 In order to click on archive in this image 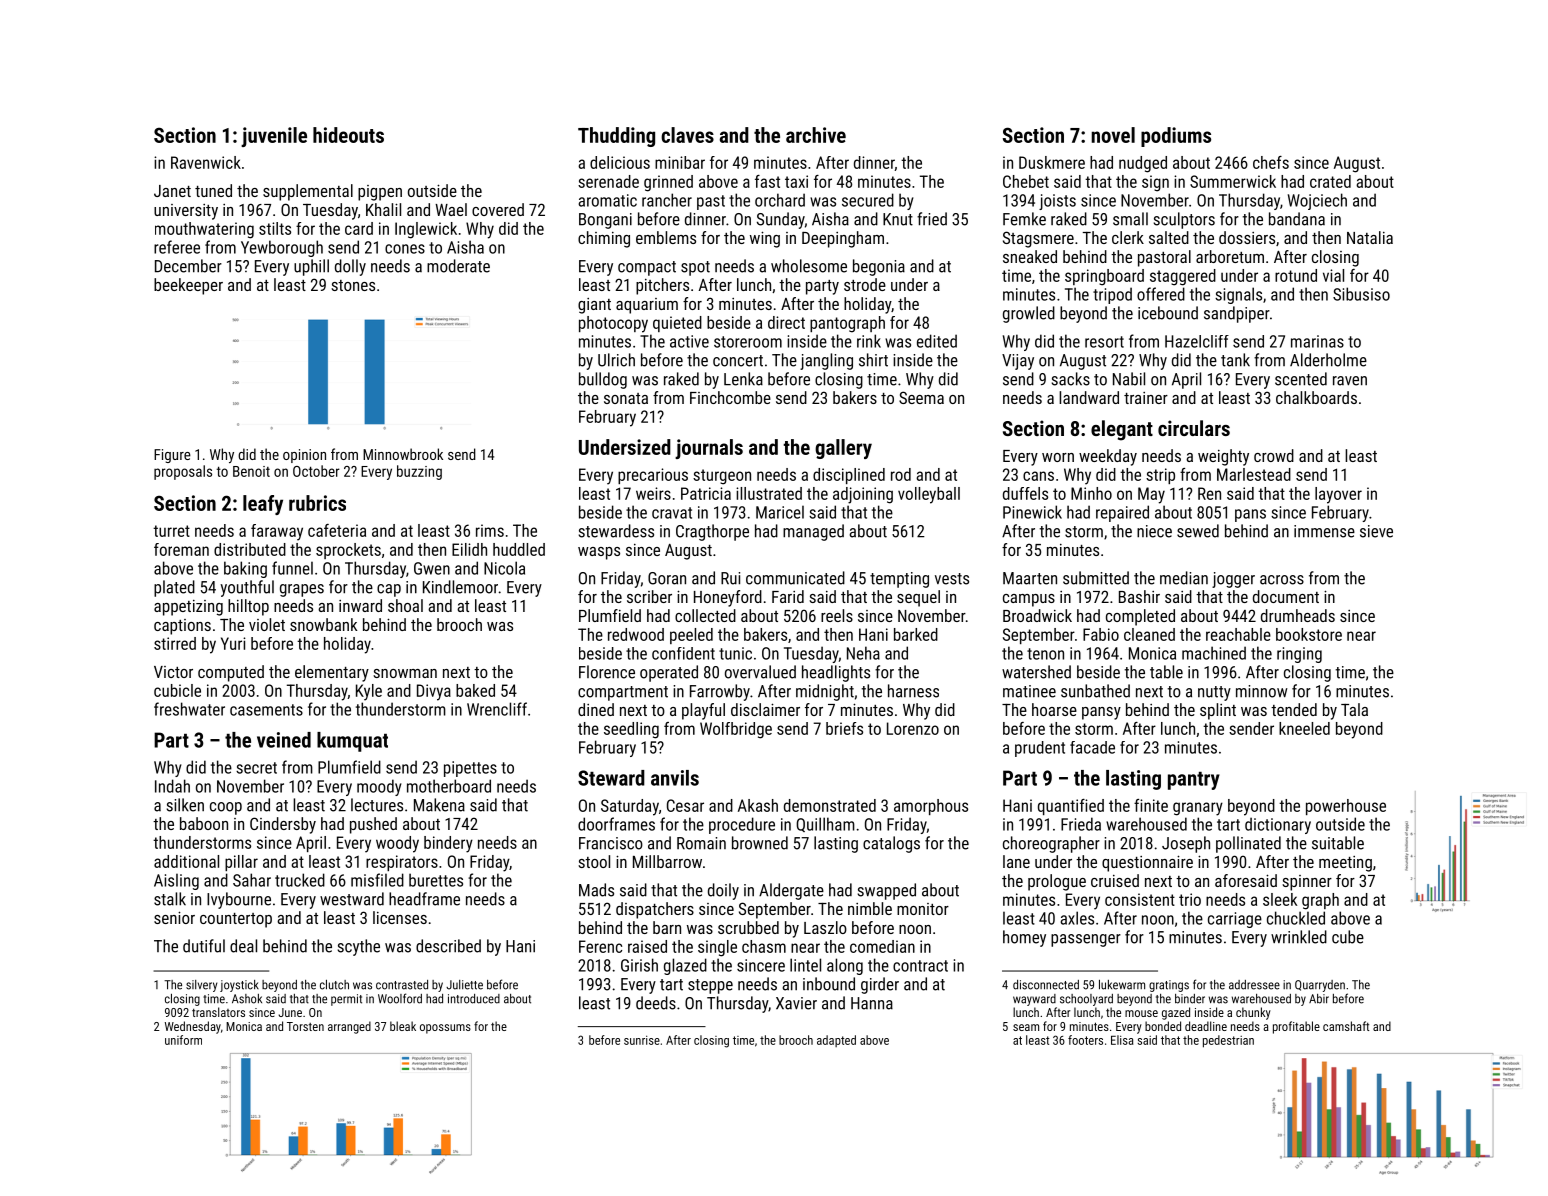, I will do `click(816, 135)`.
